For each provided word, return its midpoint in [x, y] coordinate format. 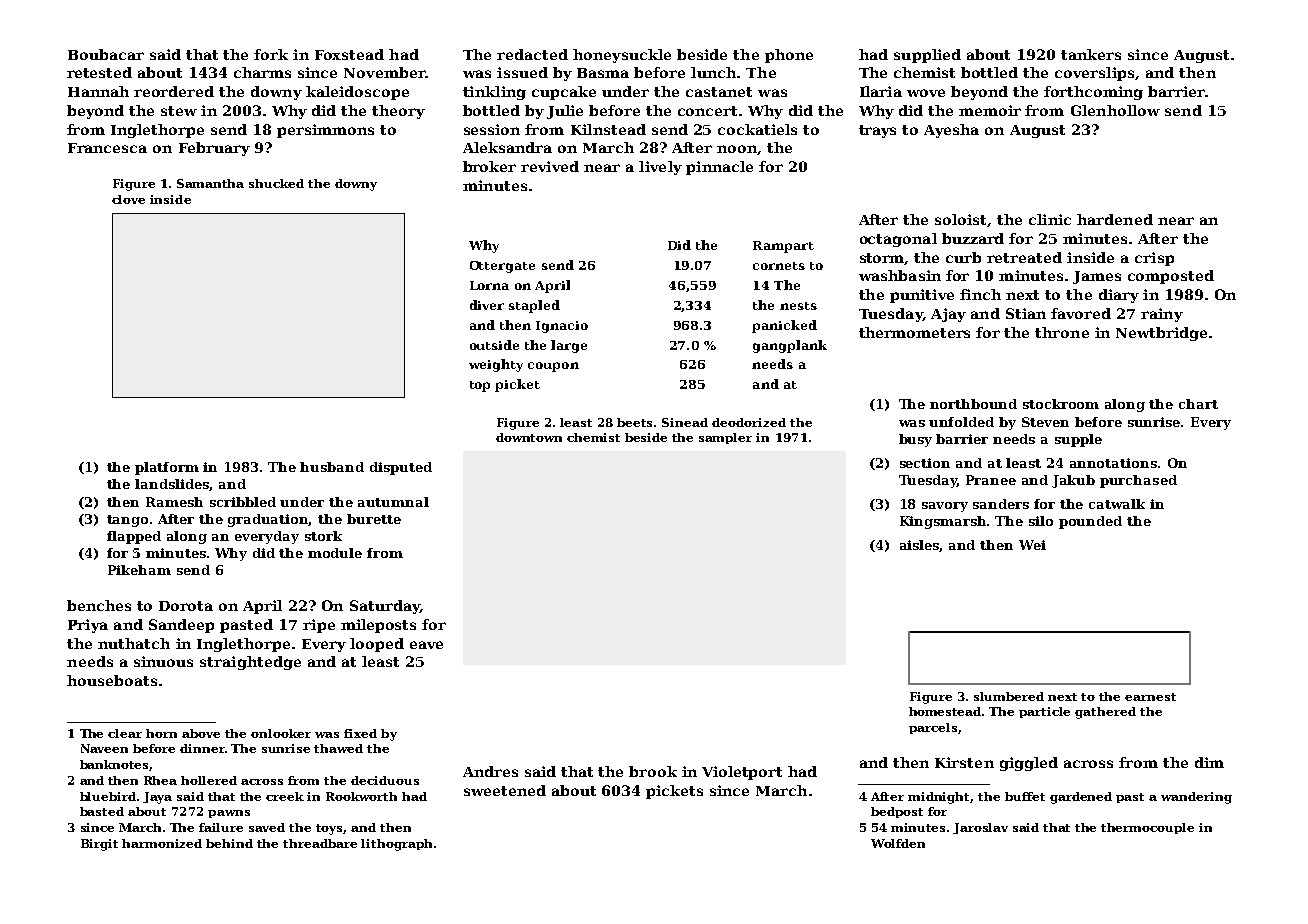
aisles [920, 546]
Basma [603, 73]
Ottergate [502, 267]
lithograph [396, 845]
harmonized [162, 843]
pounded [1090, 522]
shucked [276, 183]
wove [926, 93]
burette [374, 519]
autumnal [393, 502]
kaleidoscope [357, 93]
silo [1041, 521]
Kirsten [964, 762]
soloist [960, 219]
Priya [88, 626]
